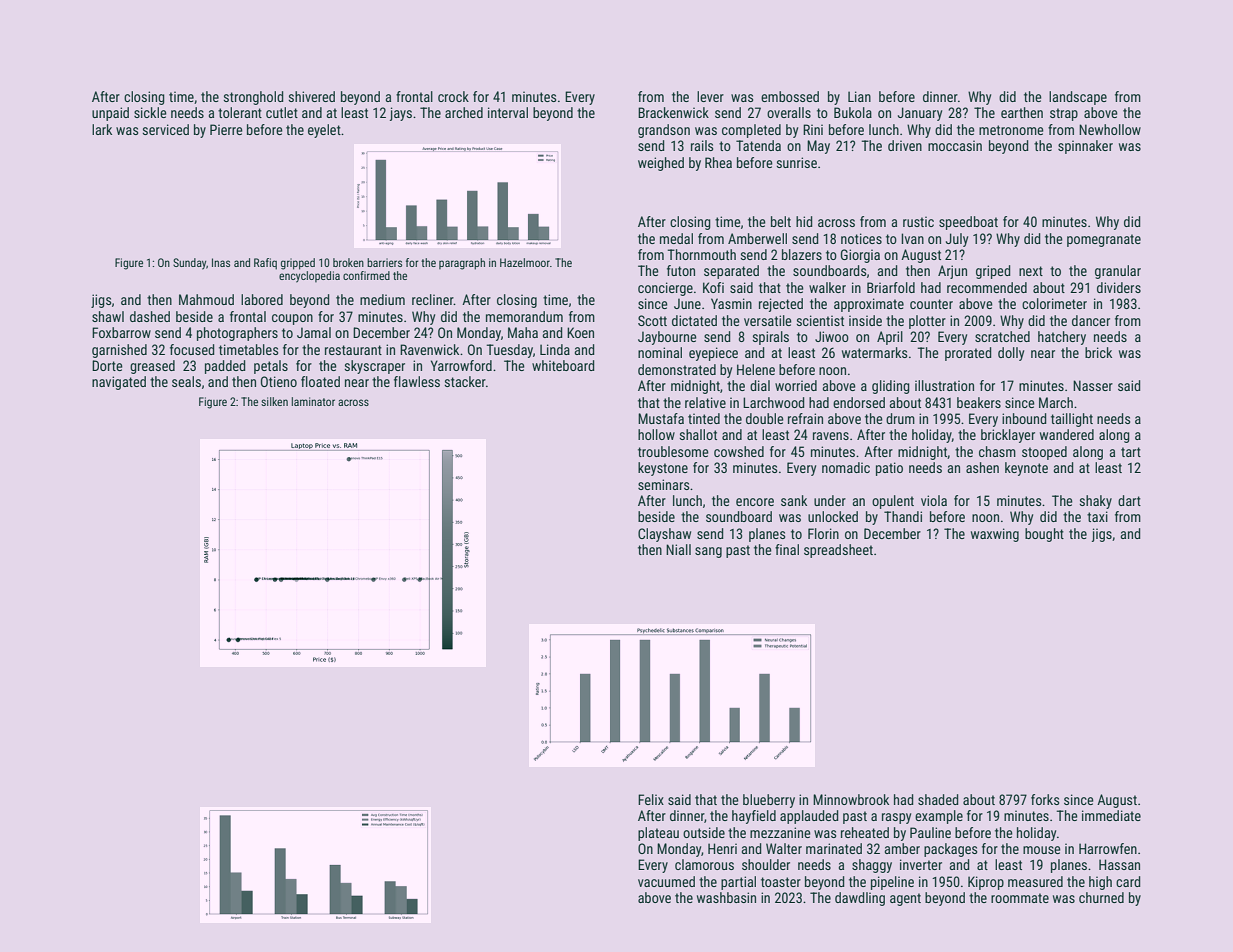 The width and height of the screenshot is (1233, 952). Describe the element at coordinates (710, 96) in the screenshot. I see `lever` at that location.
